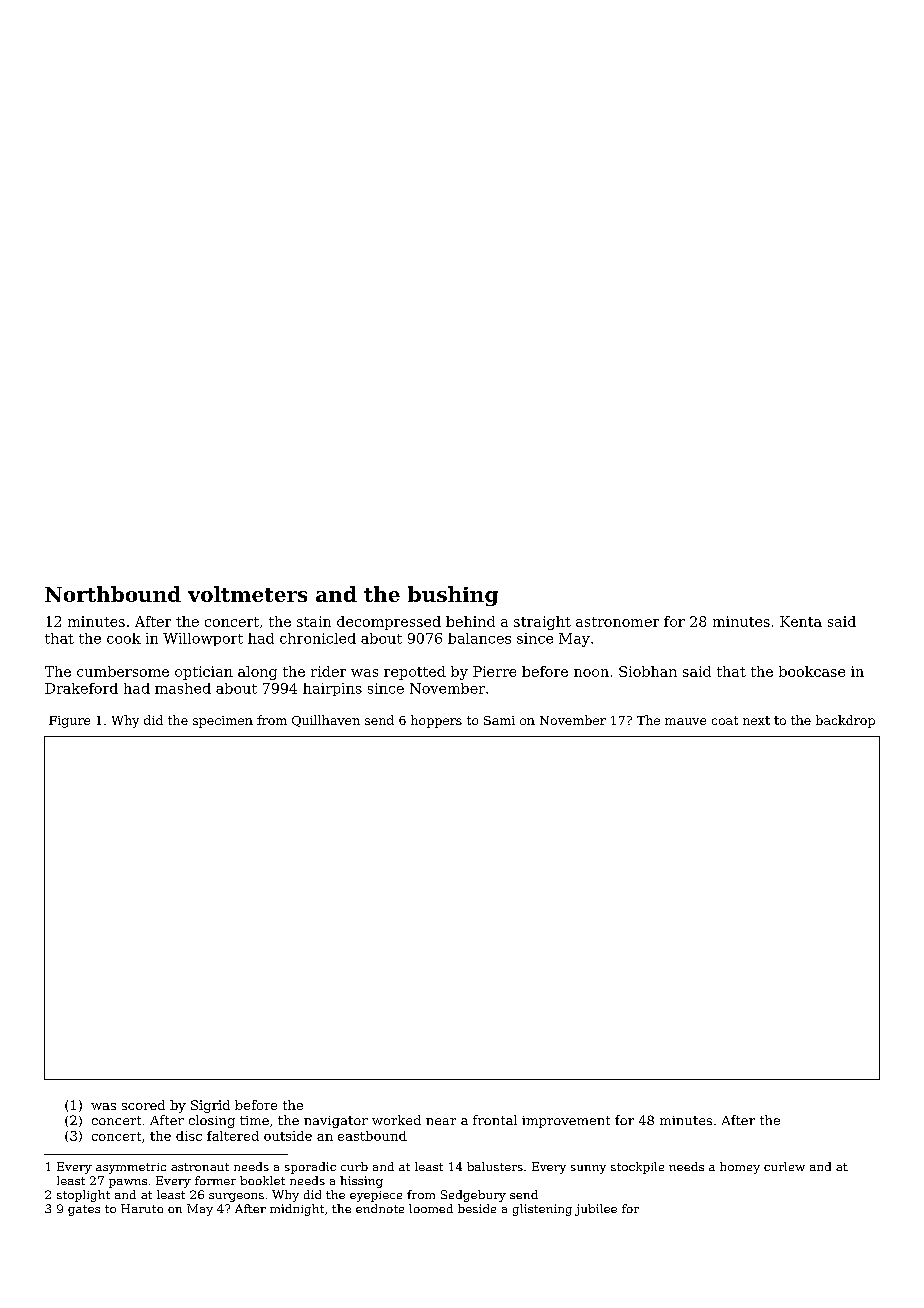 The height and width of the screenshot is (1308, 924). What do you see at coordinates (215, 1180) in the screenshot?
I see `former` at bounding box center [215, 1180].
